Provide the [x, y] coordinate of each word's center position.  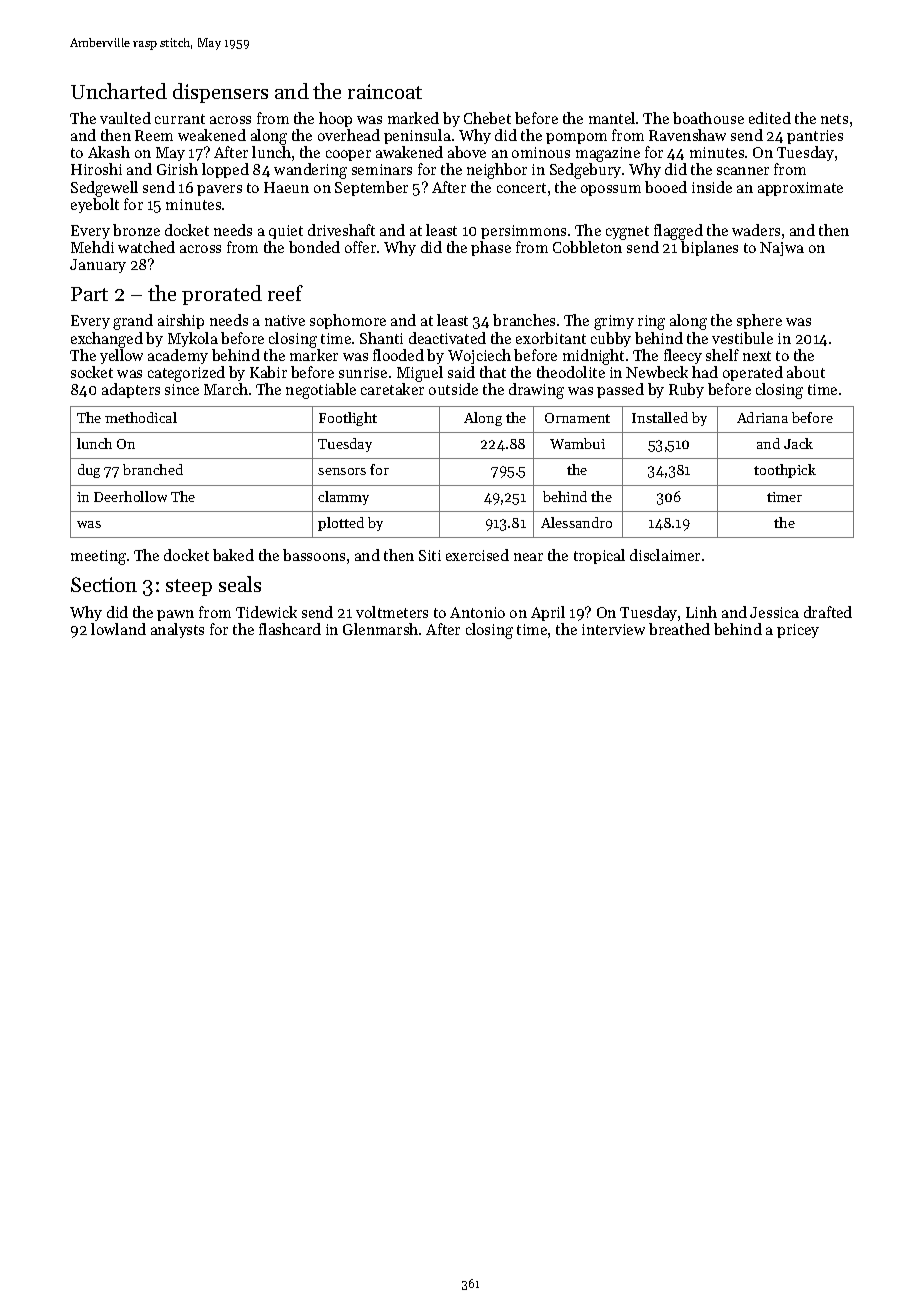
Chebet [487, 118]
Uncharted [119, 91]
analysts [177, 630]
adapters [131, 390]
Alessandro [576, 522]
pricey [798, 631]
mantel [612, 118]
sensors [342, 471]
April [548, 613]
